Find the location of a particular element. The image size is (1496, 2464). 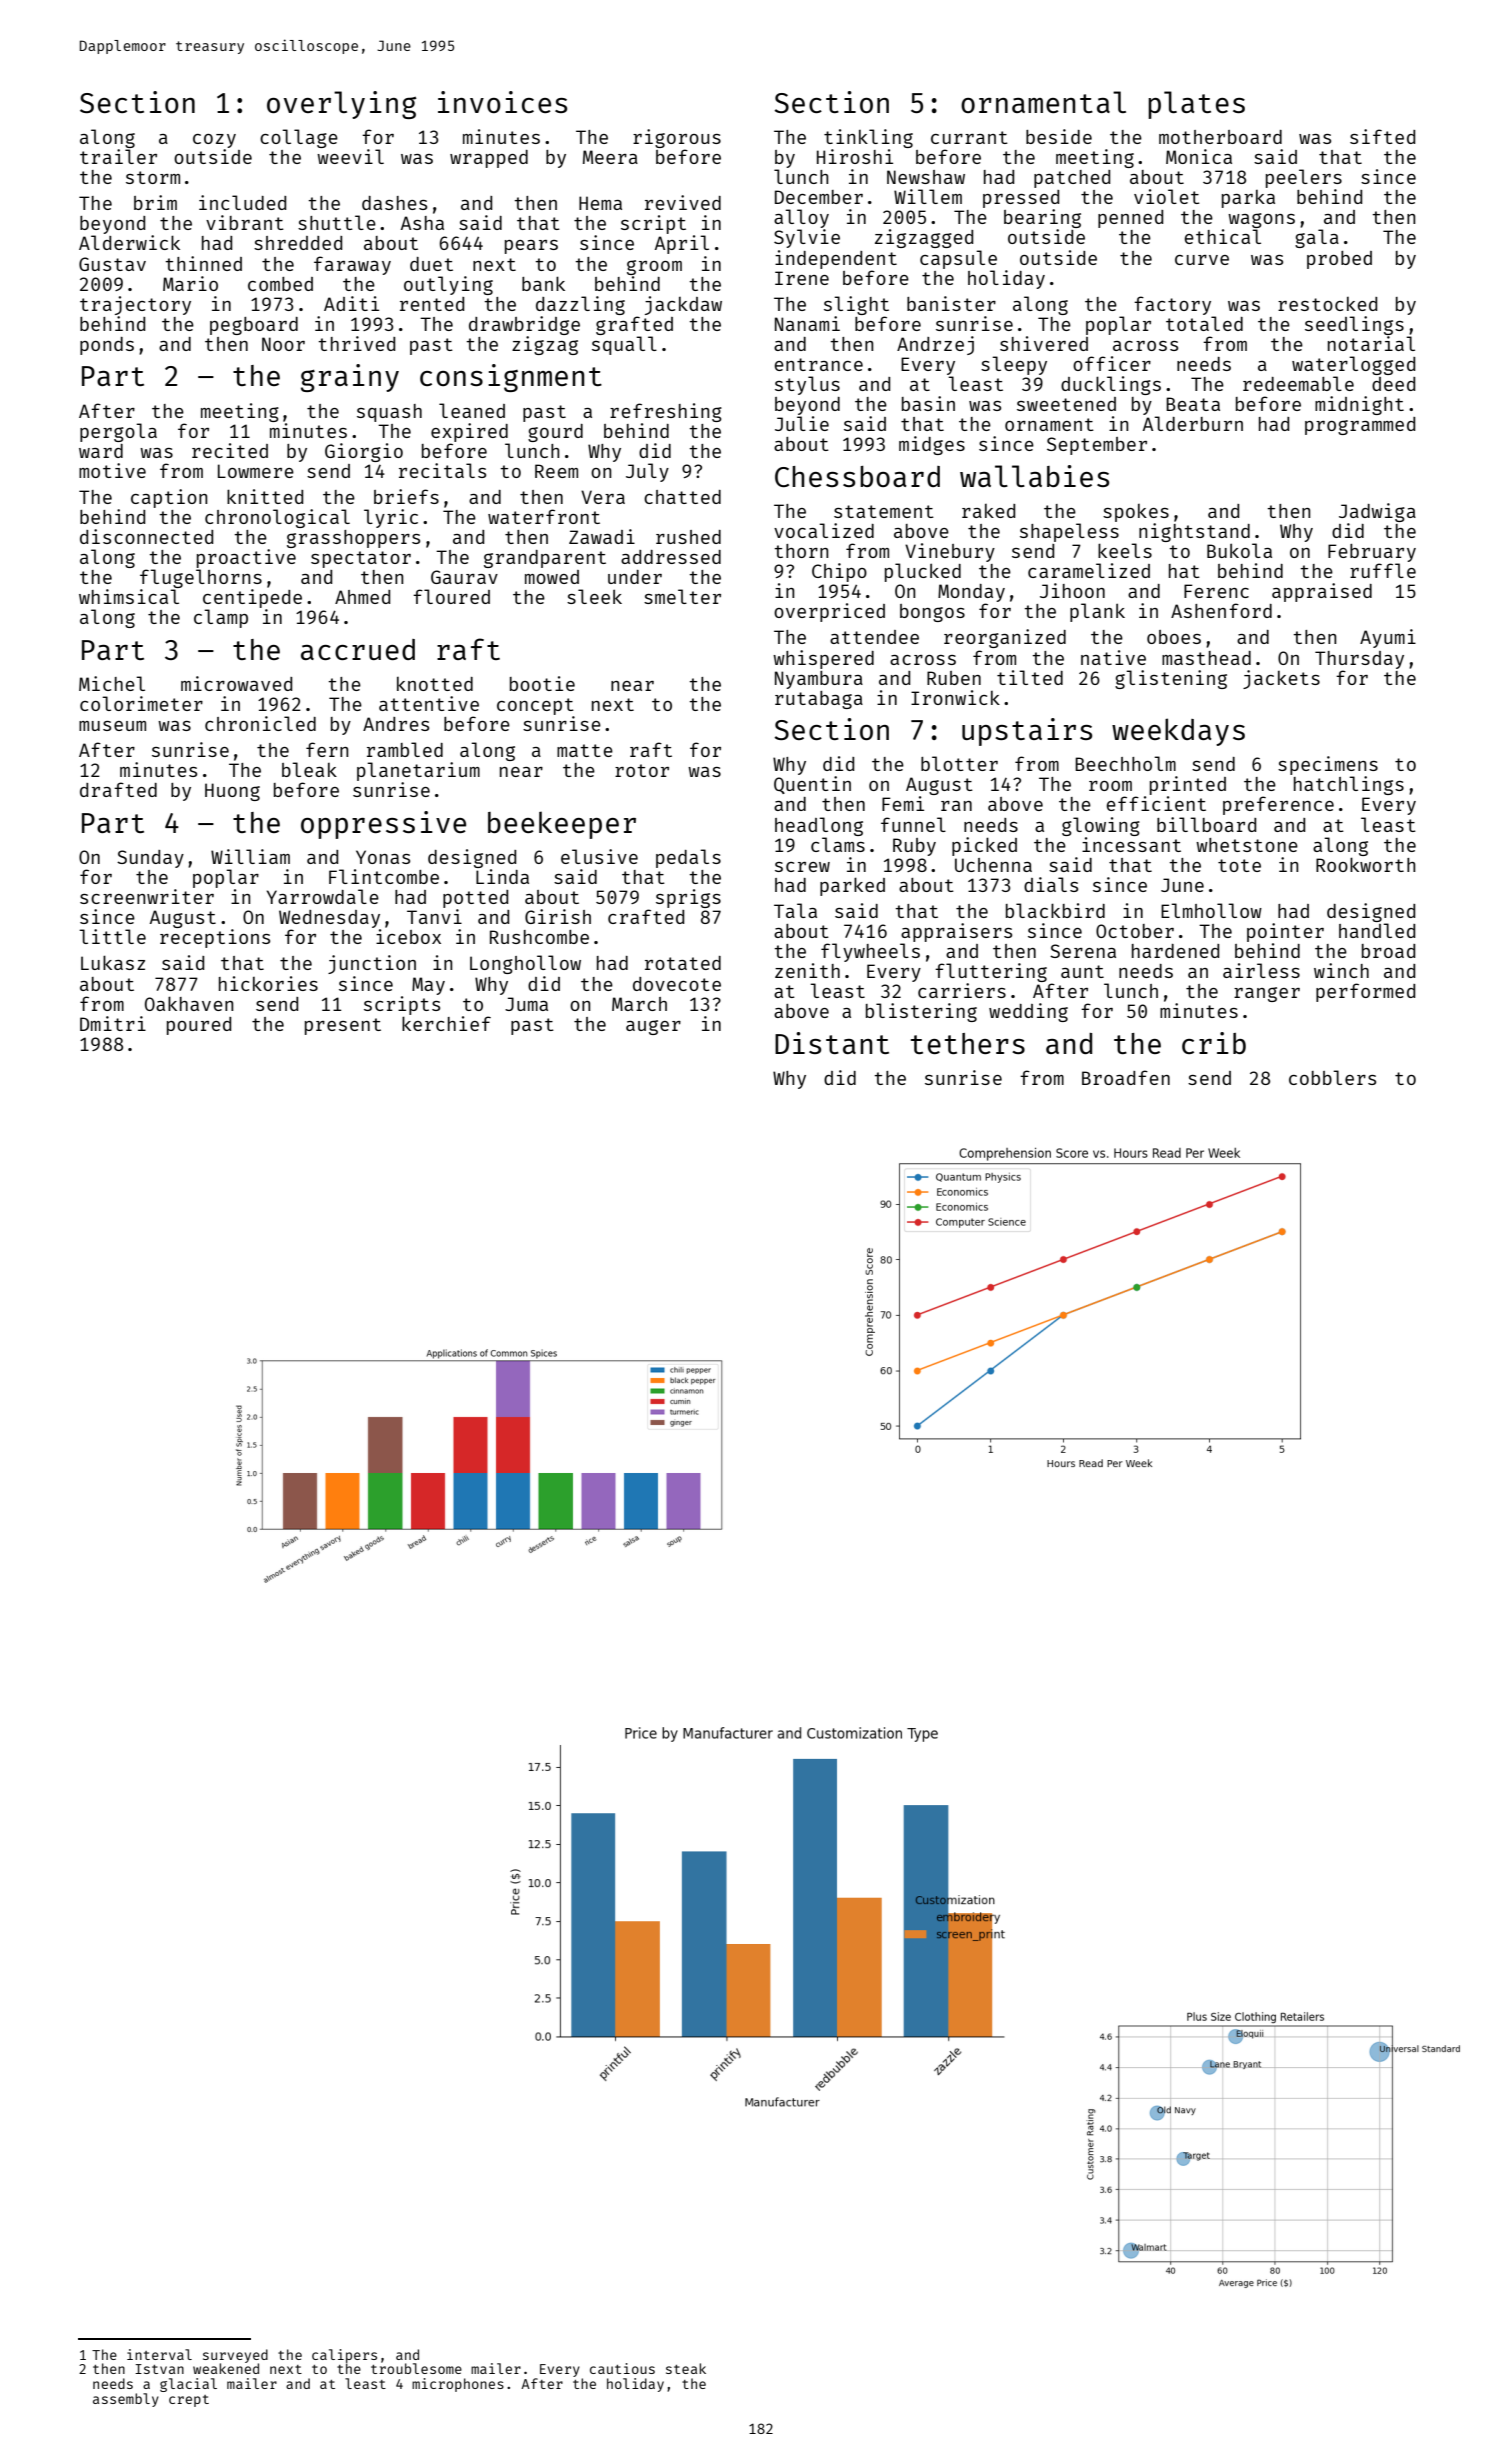

poured is located at coordinates (199, 1026).
